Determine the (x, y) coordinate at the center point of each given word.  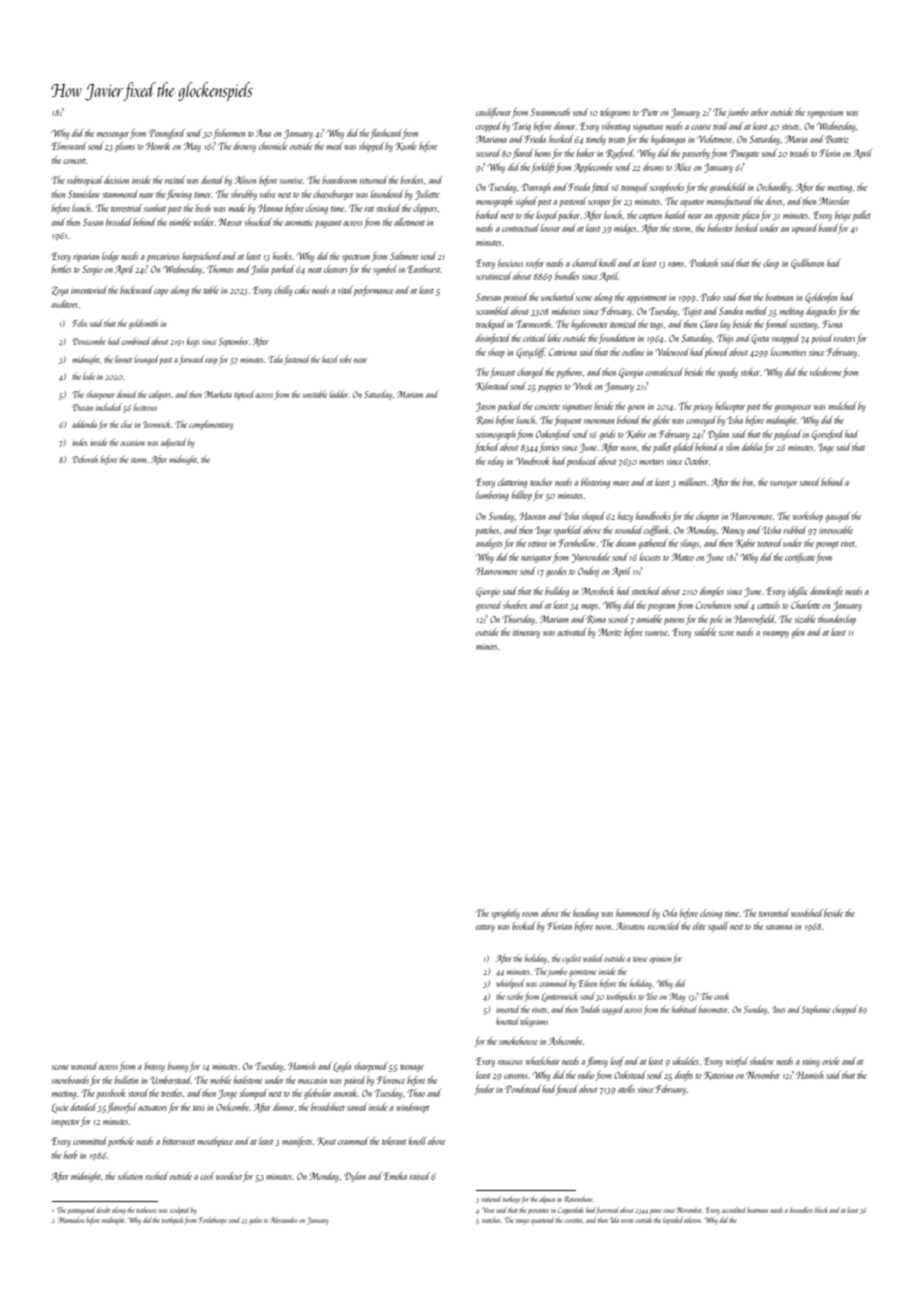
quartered (542, 1221)
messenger (113, 135)
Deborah (85, 459)
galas (255, 1221)
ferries (549, 448)
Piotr (650, 112)
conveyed (701, 421)
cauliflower (493, 113)
